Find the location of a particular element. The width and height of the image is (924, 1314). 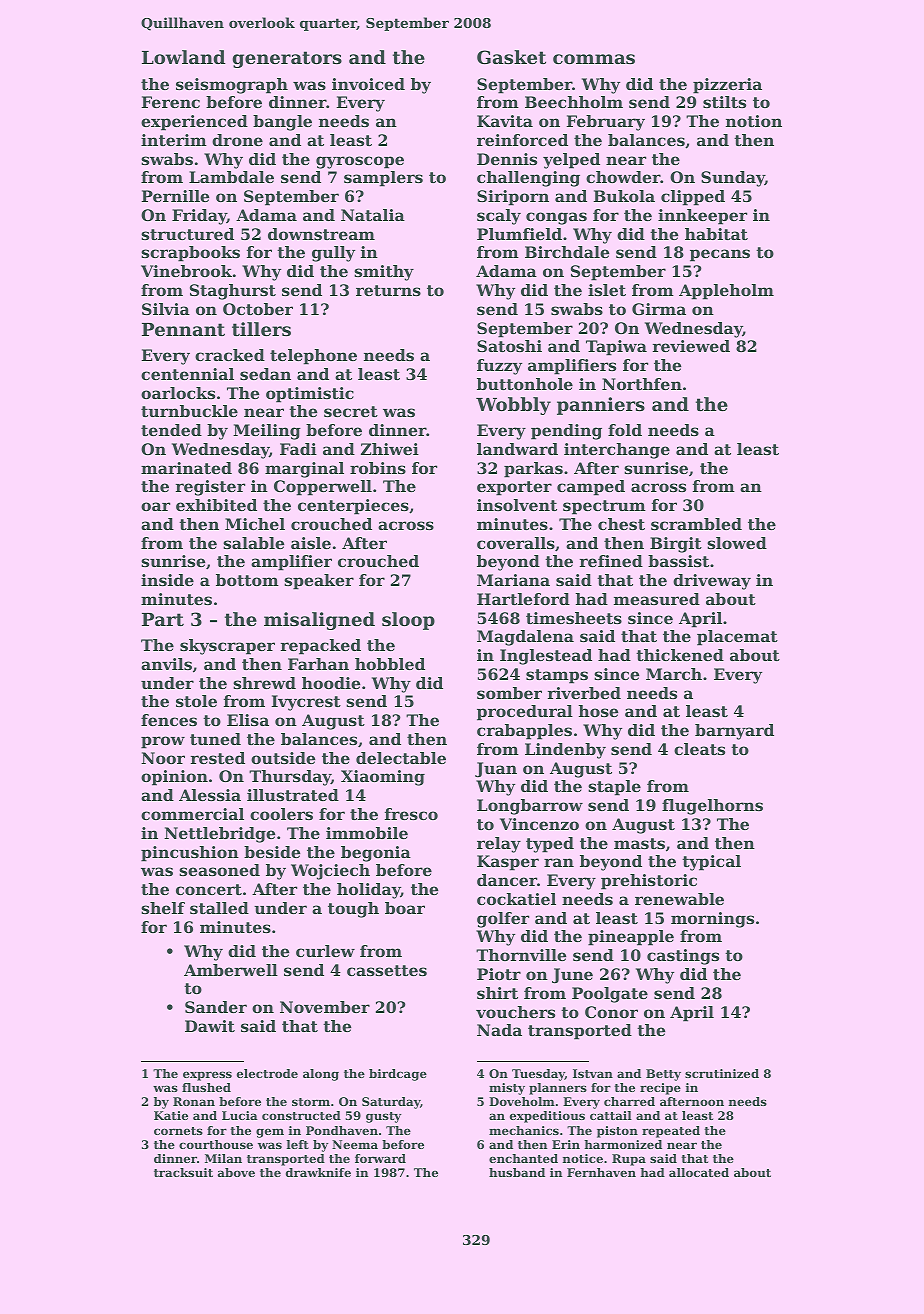

seasoned is located at coordinates (219, 870).
